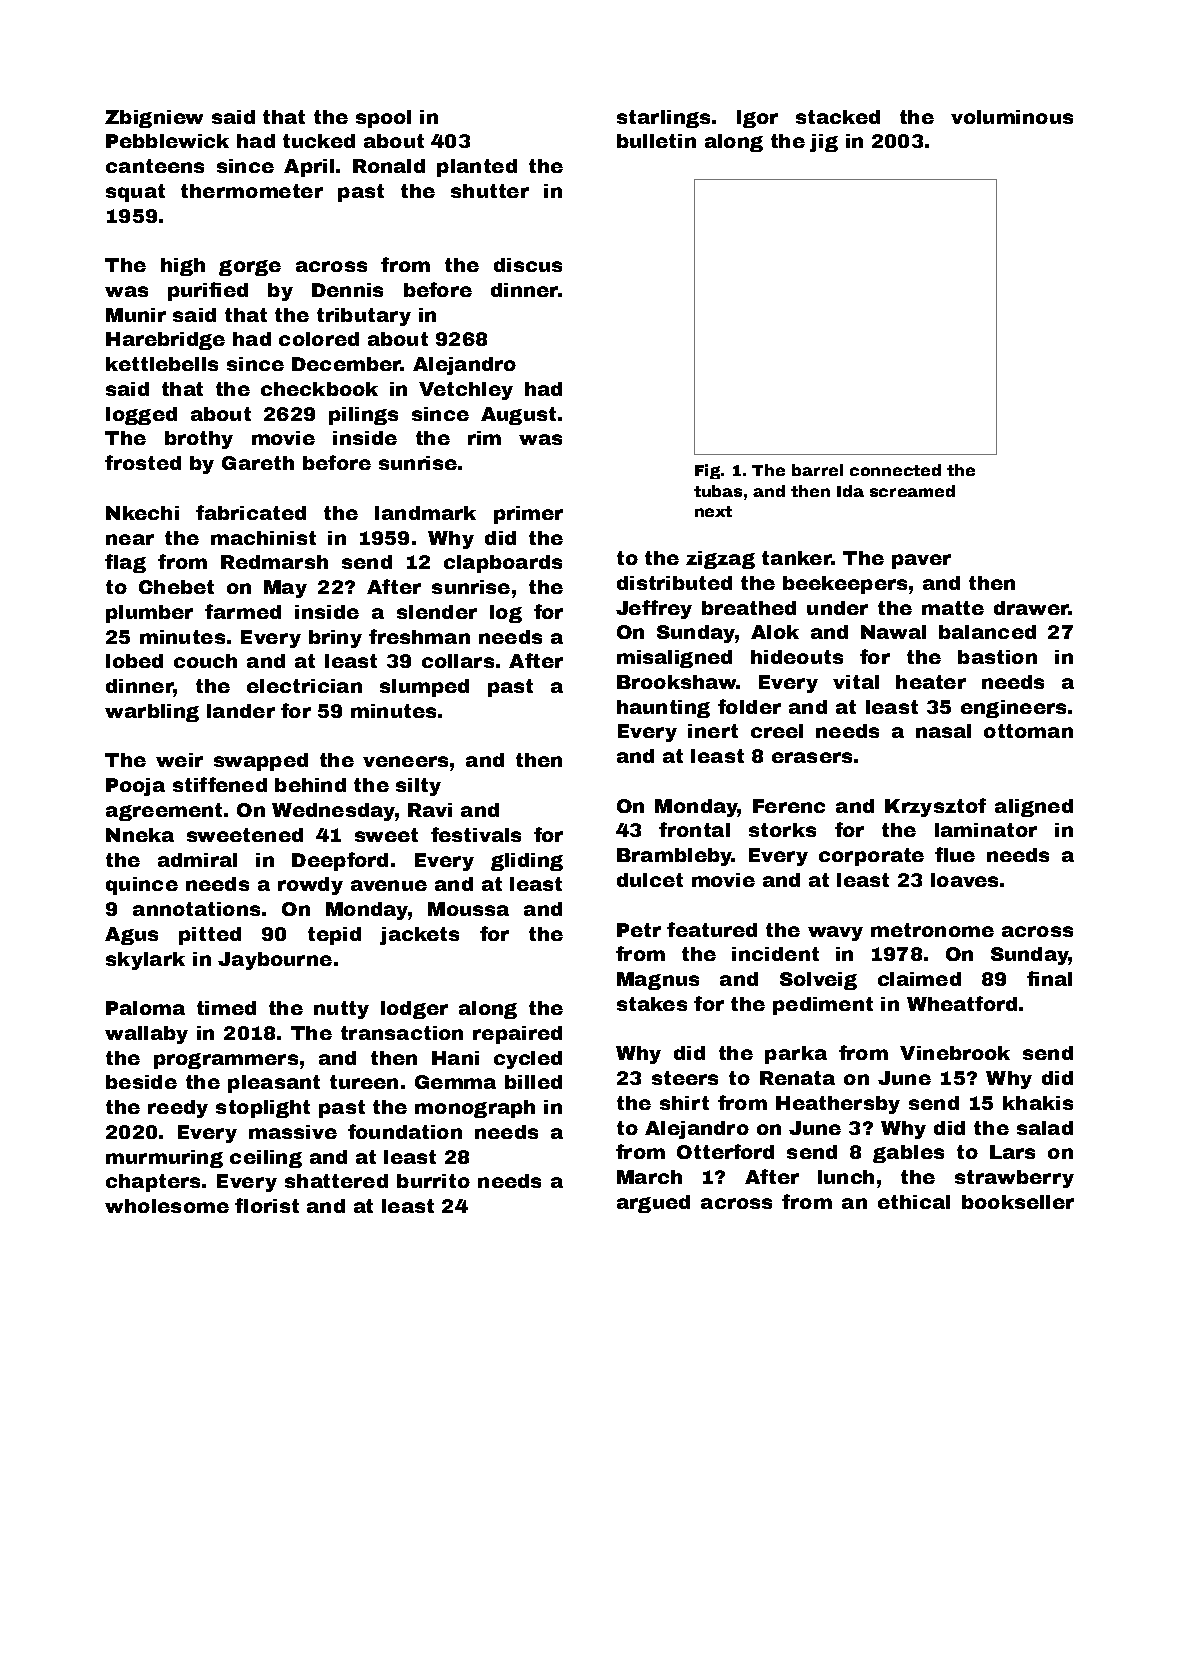 The width and height of the document is (1180, 1668). Describe the element at coordinates (383, 119) in the document. I see `spool` at that location.
